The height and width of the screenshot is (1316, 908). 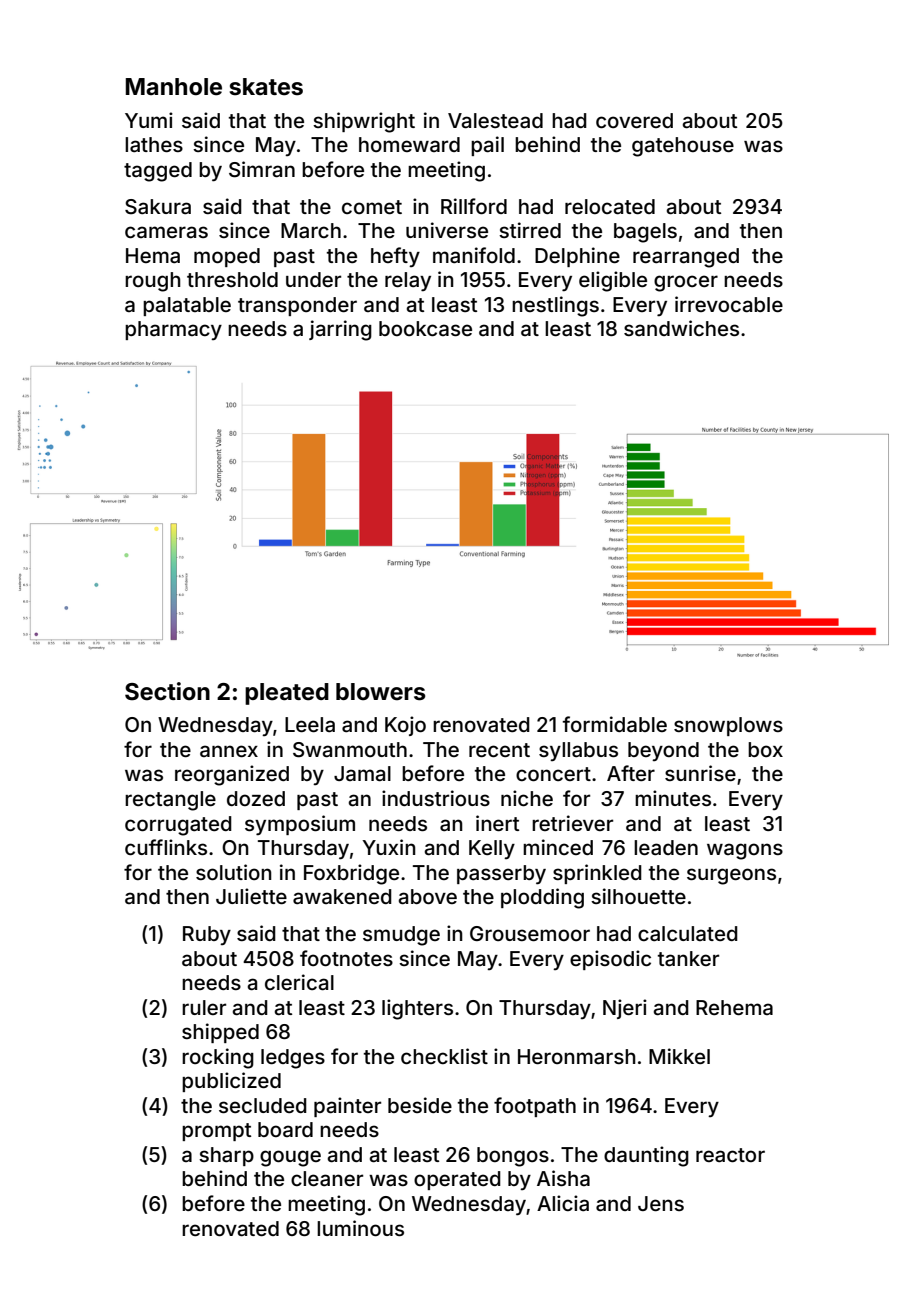 What do you see at coordinates (679, 1056) in the screenshot?
I see `Mikkel` at bounding box center [679, 1056].
